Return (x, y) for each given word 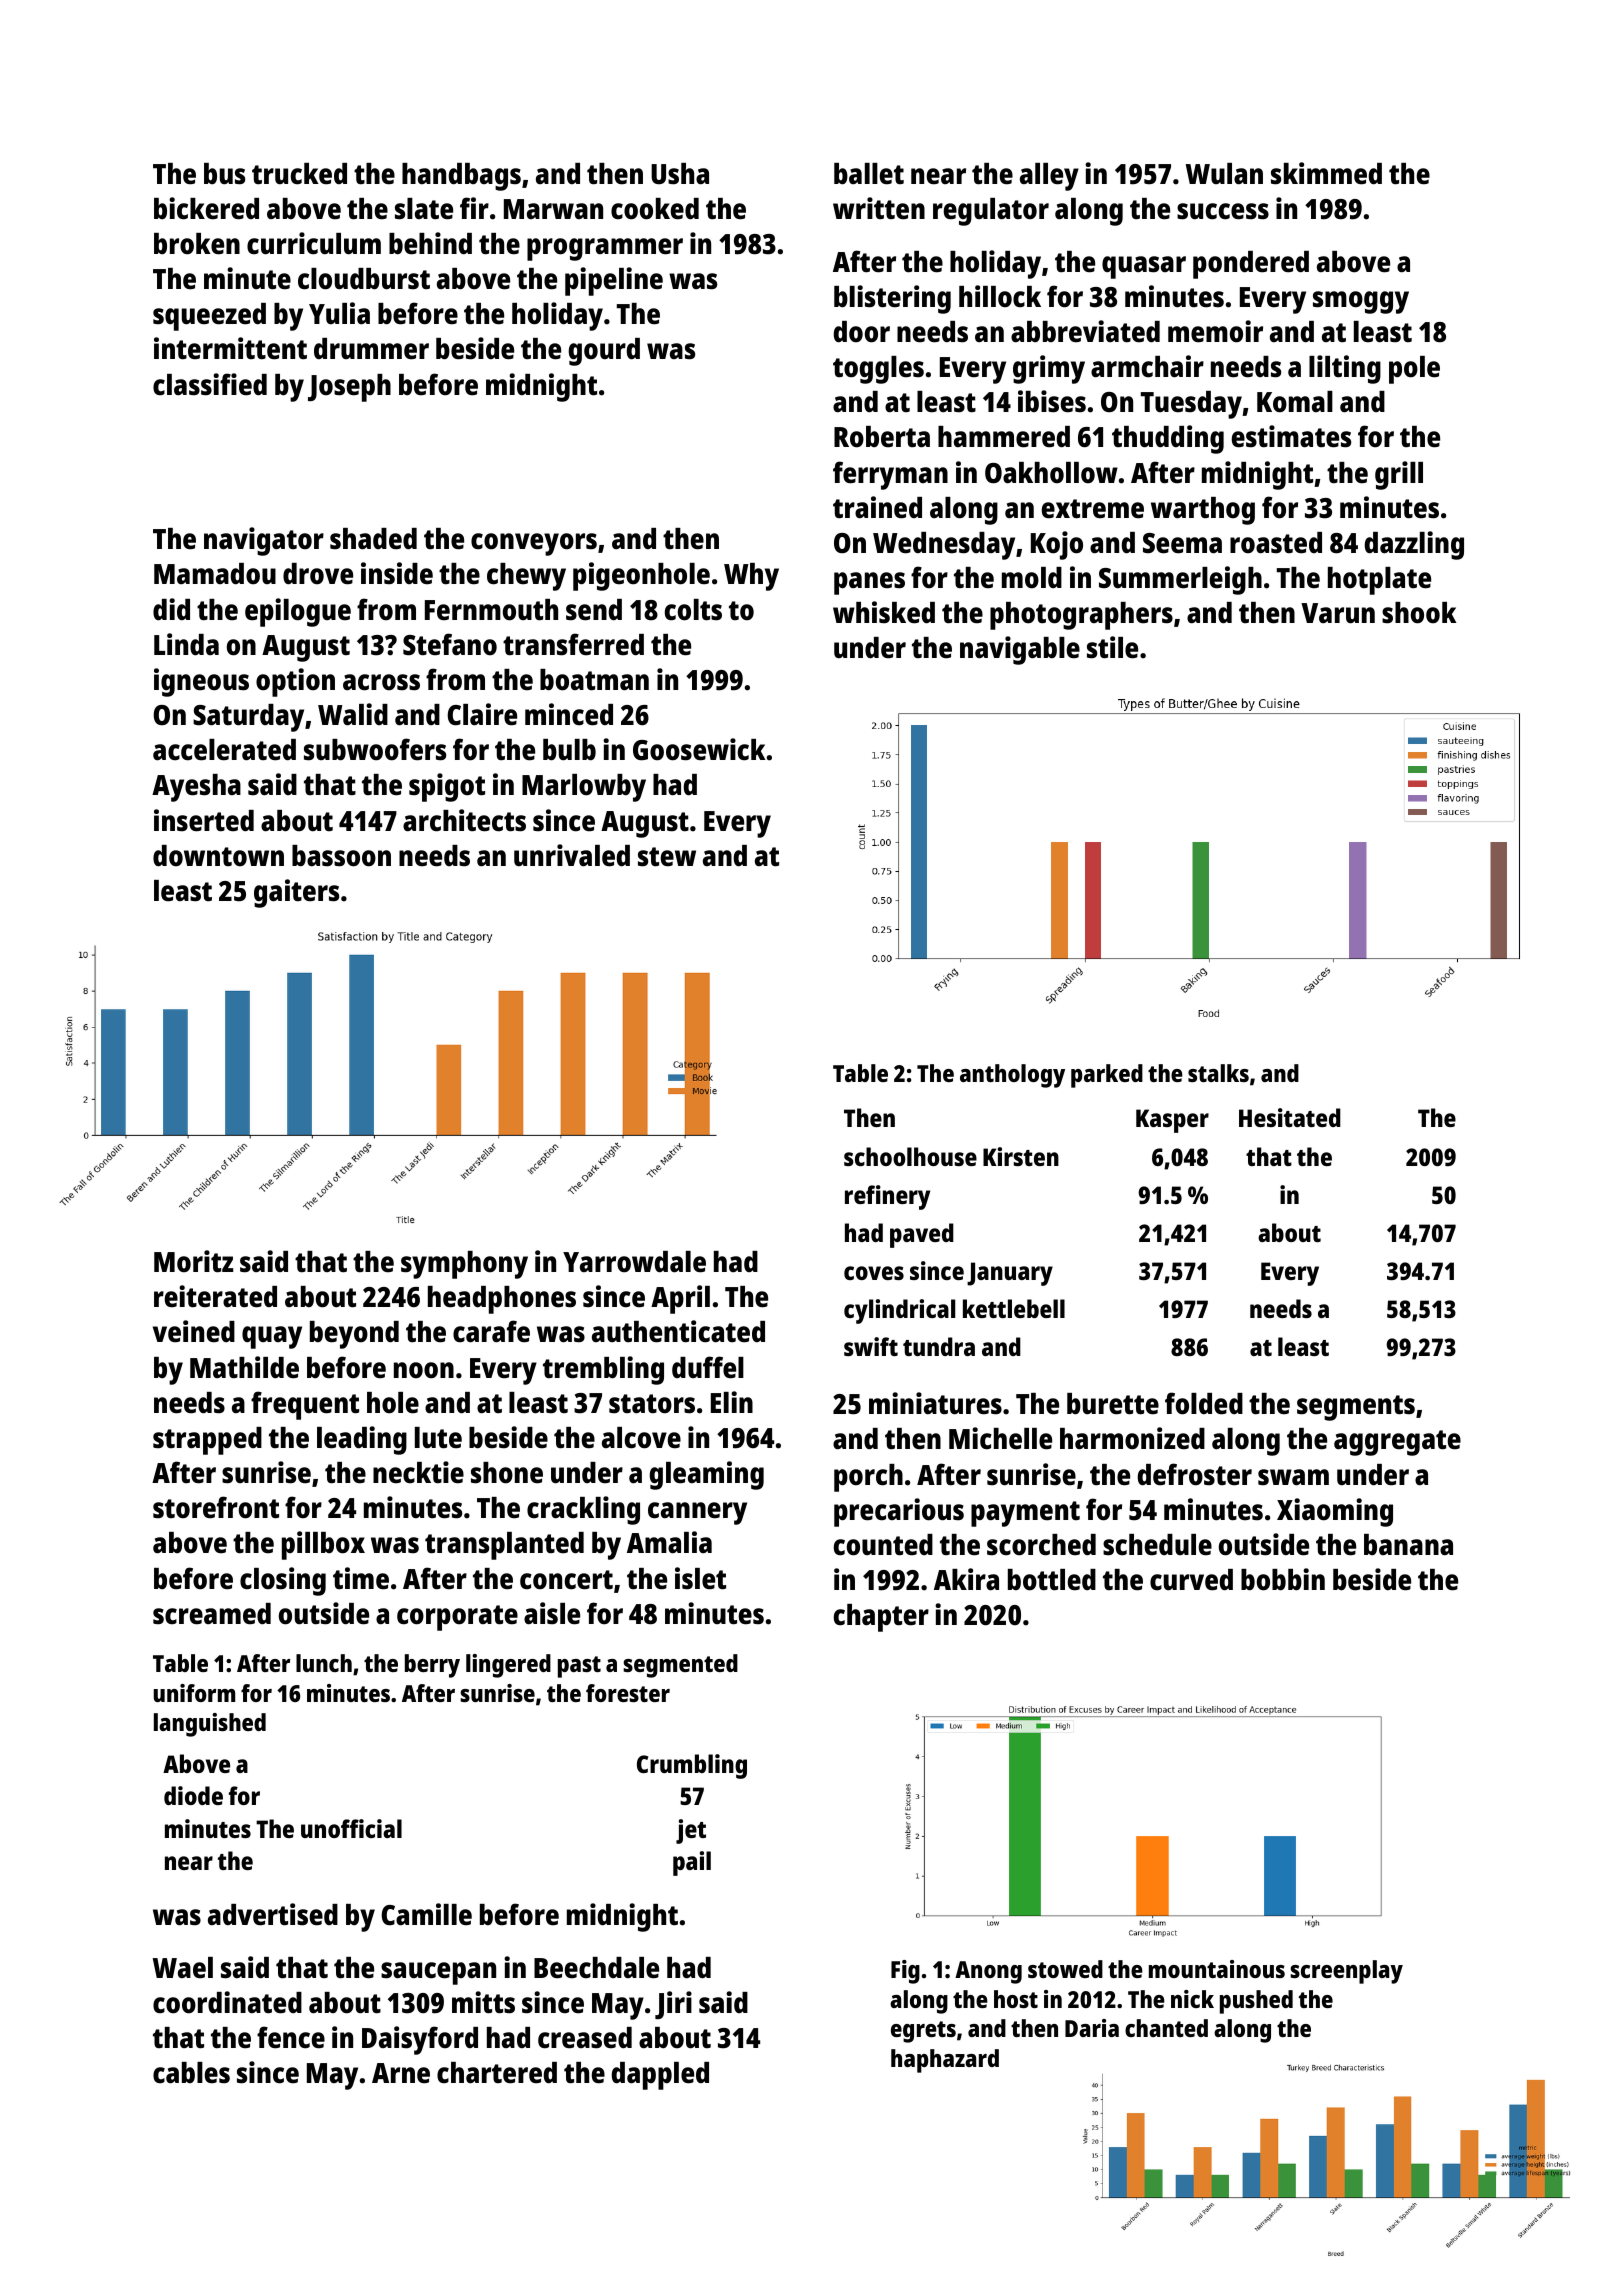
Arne (401, 2073)
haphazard (945, 2061)
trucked (299, 174)
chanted (1166, 2028)
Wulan (1224, 174)
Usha (680, 174)
